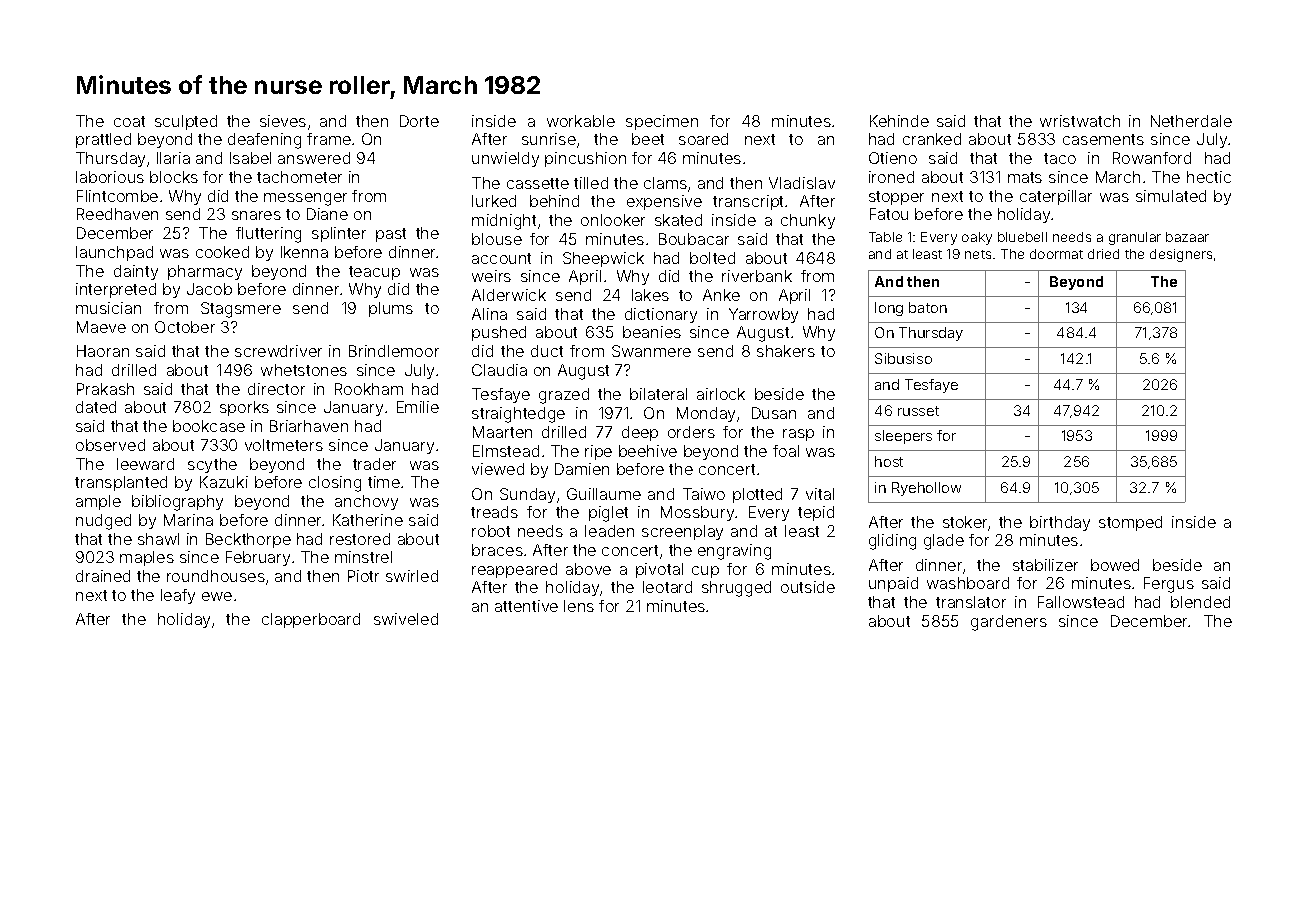  I want to click on Elmstead, so click(506, 451).
